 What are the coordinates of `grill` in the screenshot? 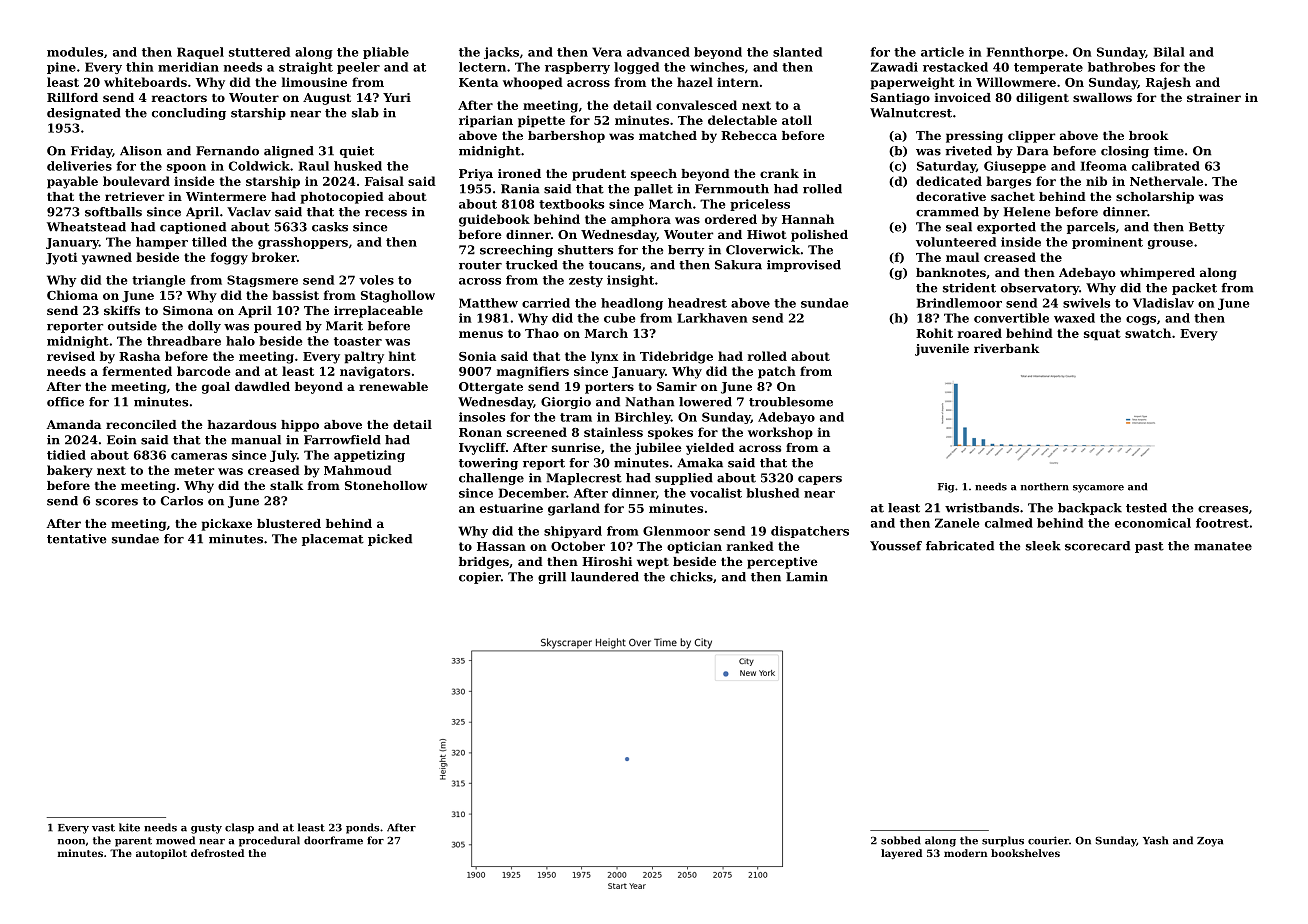 It's located at (552, 578).
